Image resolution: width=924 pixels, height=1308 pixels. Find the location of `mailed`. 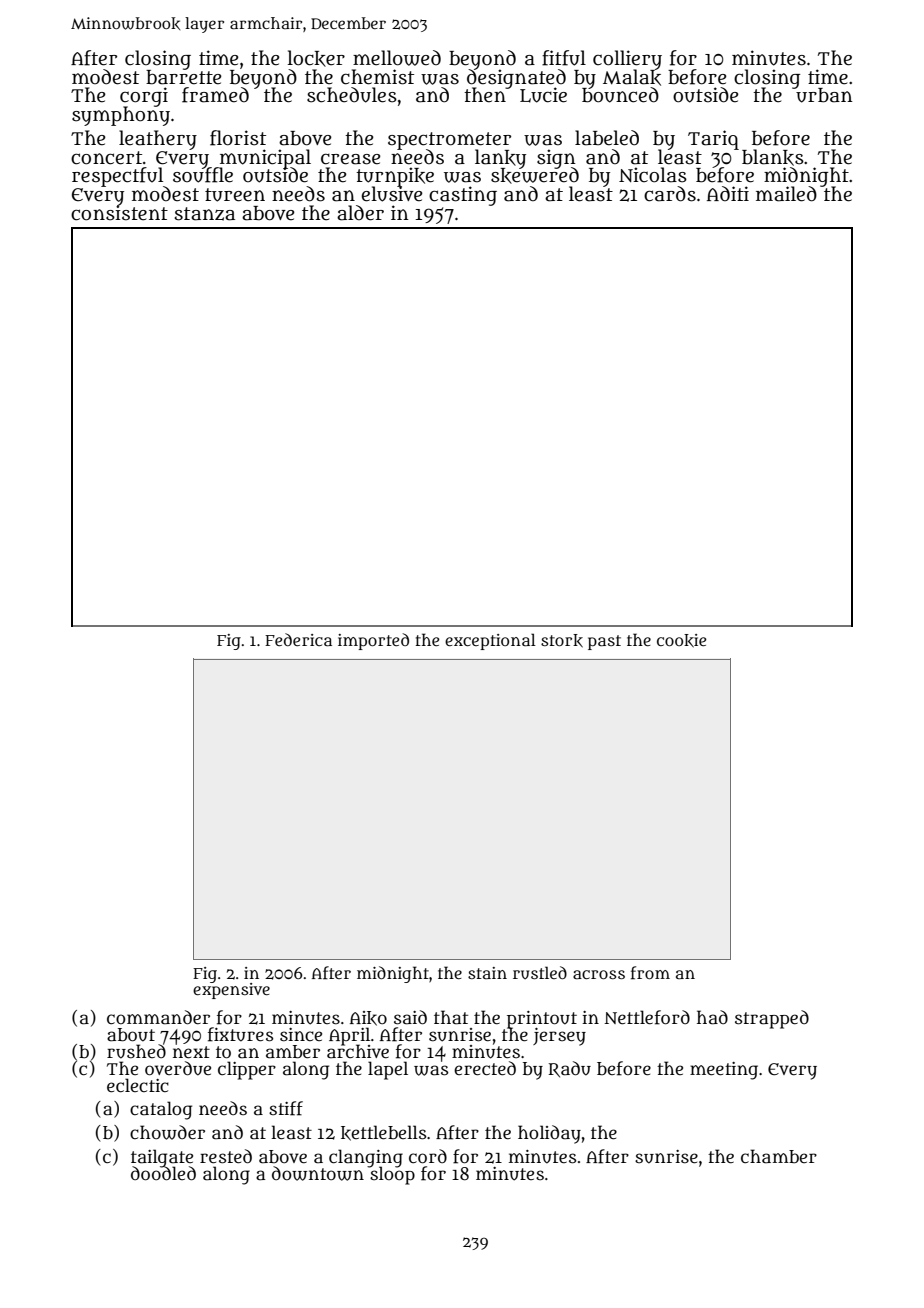

mailed is located at coordinates (786, 194).
